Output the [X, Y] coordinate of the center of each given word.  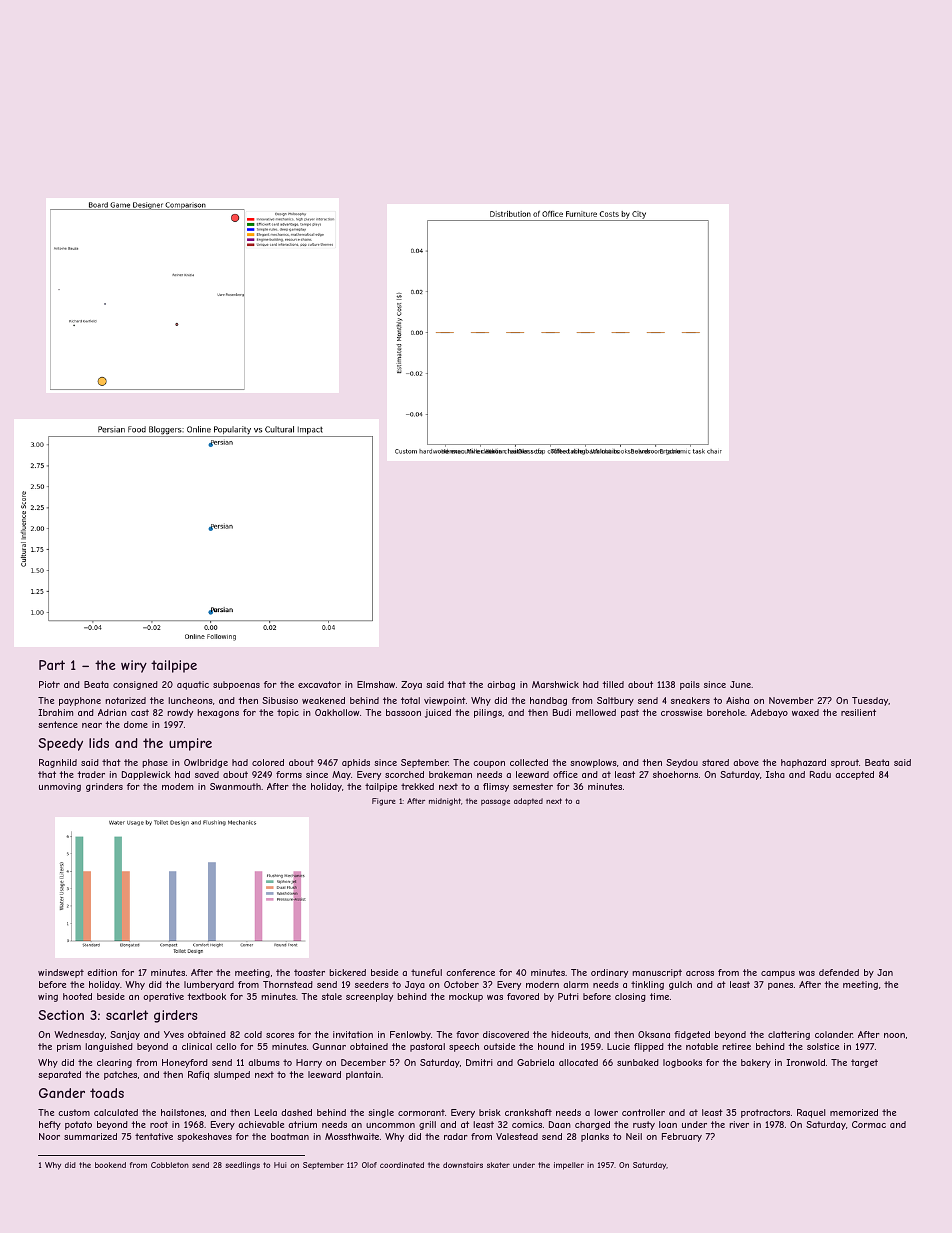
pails [690, 685]
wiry [134, 666]
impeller [569, 1166]
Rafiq [198, 1075]
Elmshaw [376, 684]
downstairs [463, 1165]
